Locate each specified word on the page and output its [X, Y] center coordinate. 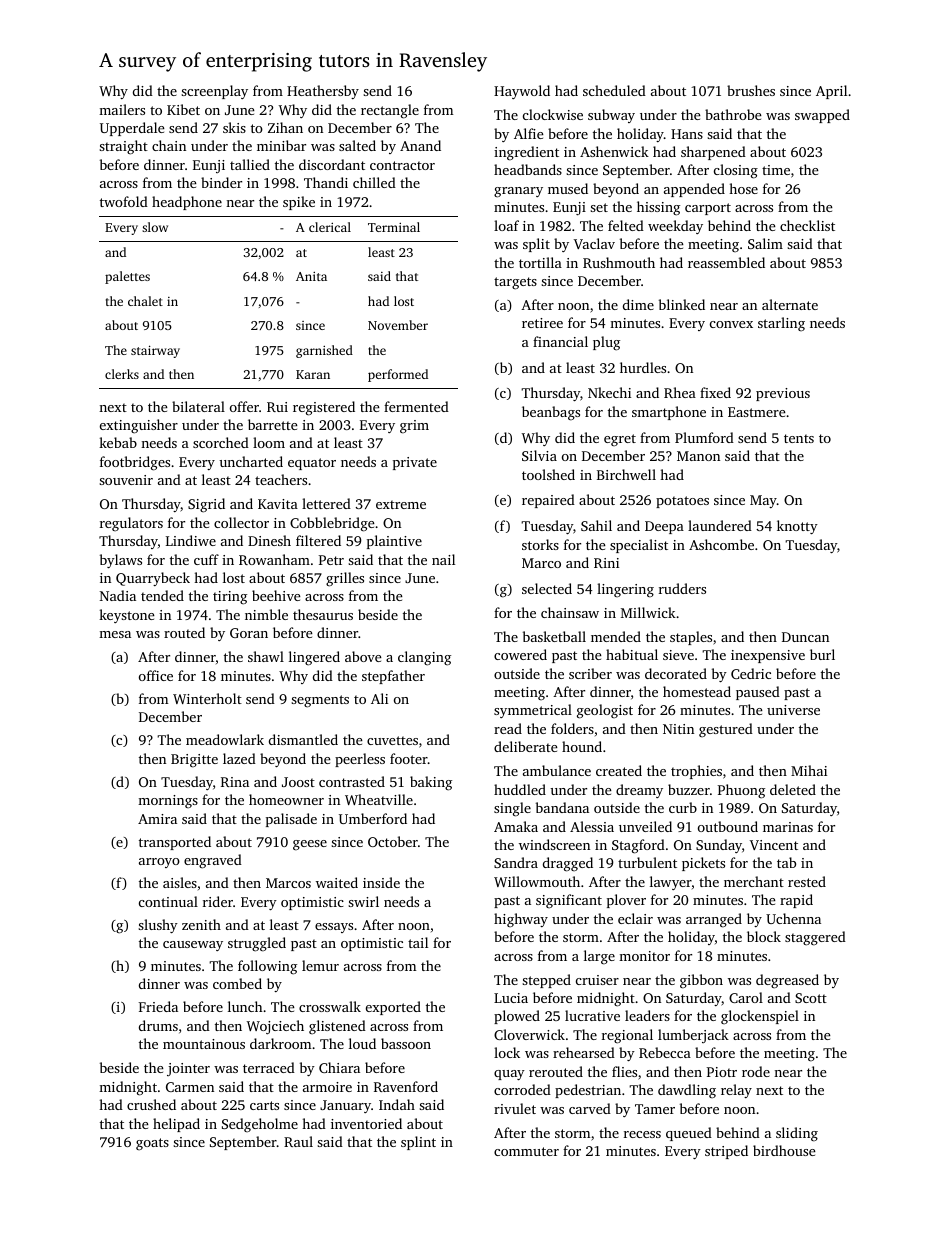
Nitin [678, 729]
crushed [151, 1104]
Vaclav [594, 243]
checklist [807, 225]
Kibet [183, 109]
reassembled [726, 262]
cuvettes [392, 740]
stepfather [393, 677]
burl [822, 654]
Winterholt [207, 698]
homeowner [286, 799]
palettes [127, 277]
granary [518, 192]
